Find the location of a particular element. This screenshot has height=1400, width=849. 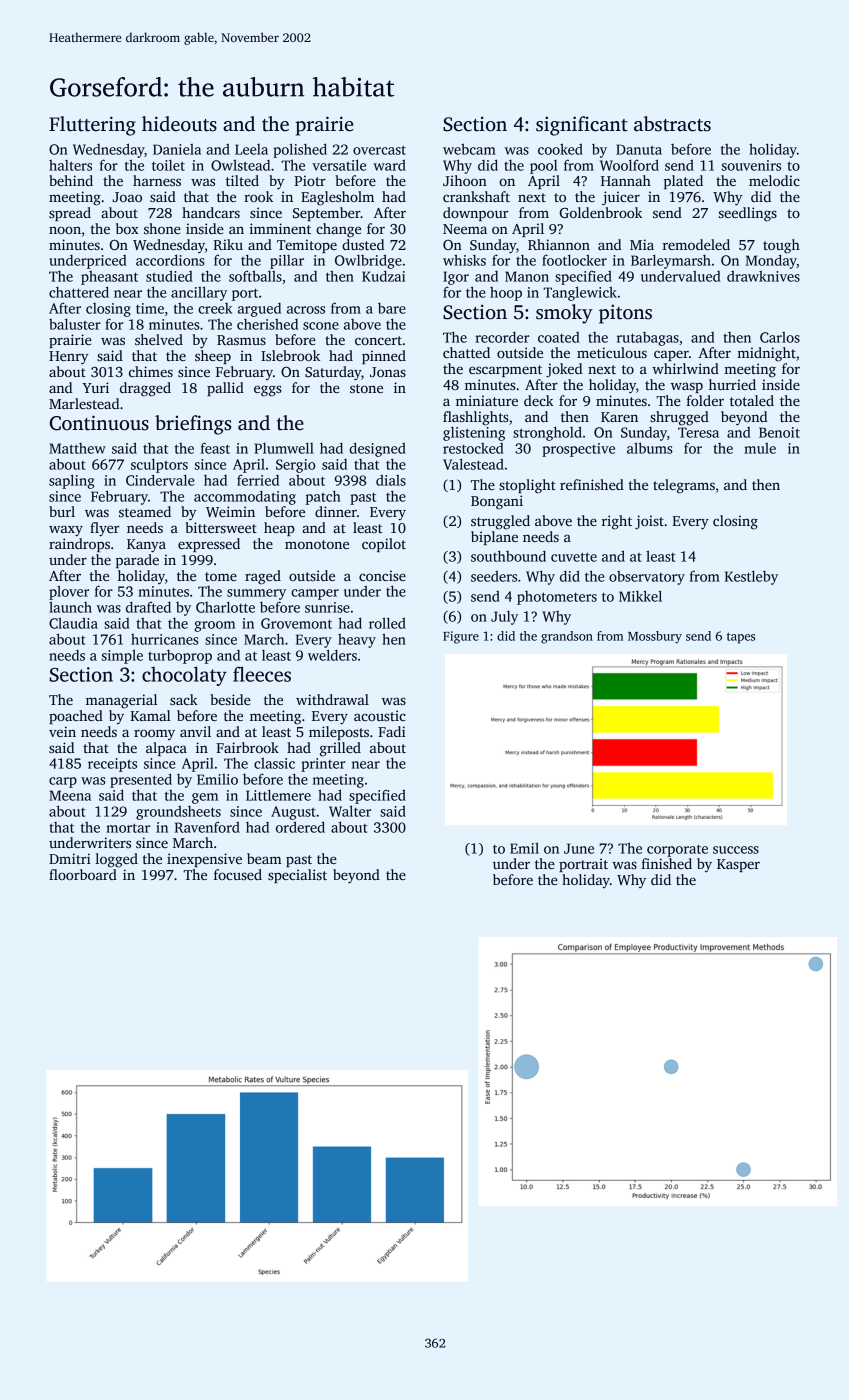

hoop is located at coordinates (506, 294).
